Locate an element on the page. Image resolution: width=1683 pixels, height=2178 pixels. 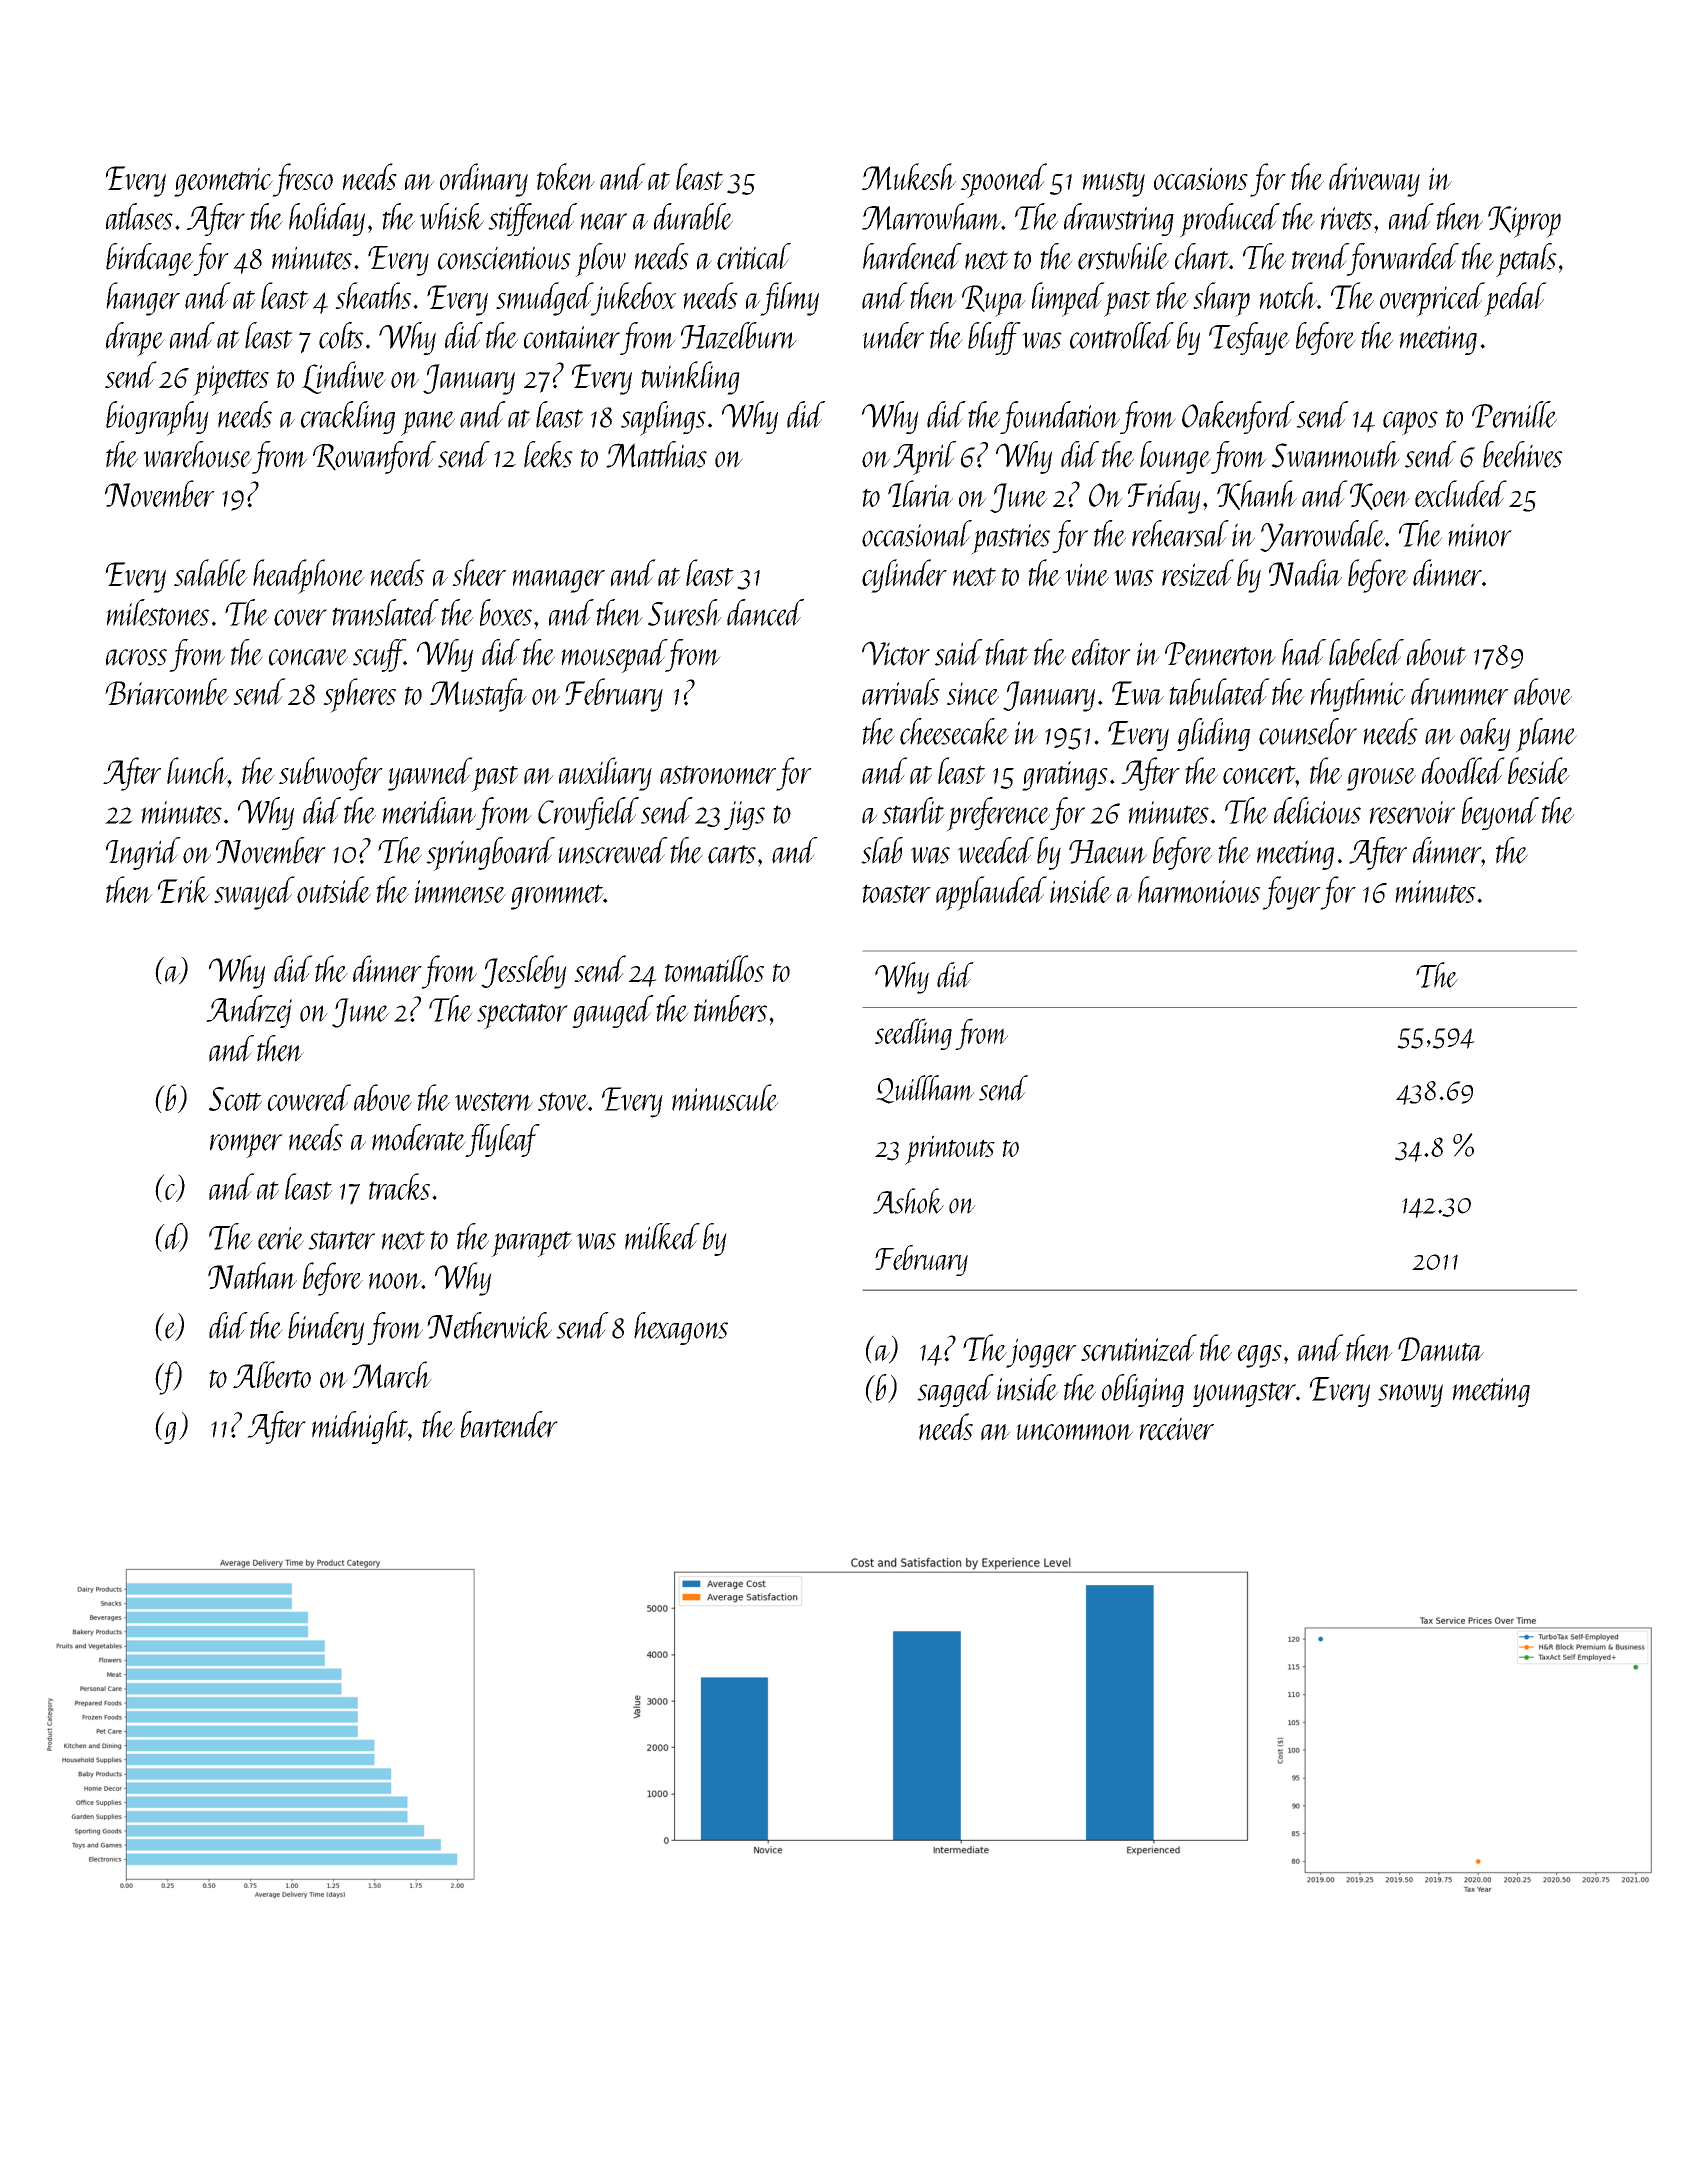
atlases is located at coordinates (139, 216).
